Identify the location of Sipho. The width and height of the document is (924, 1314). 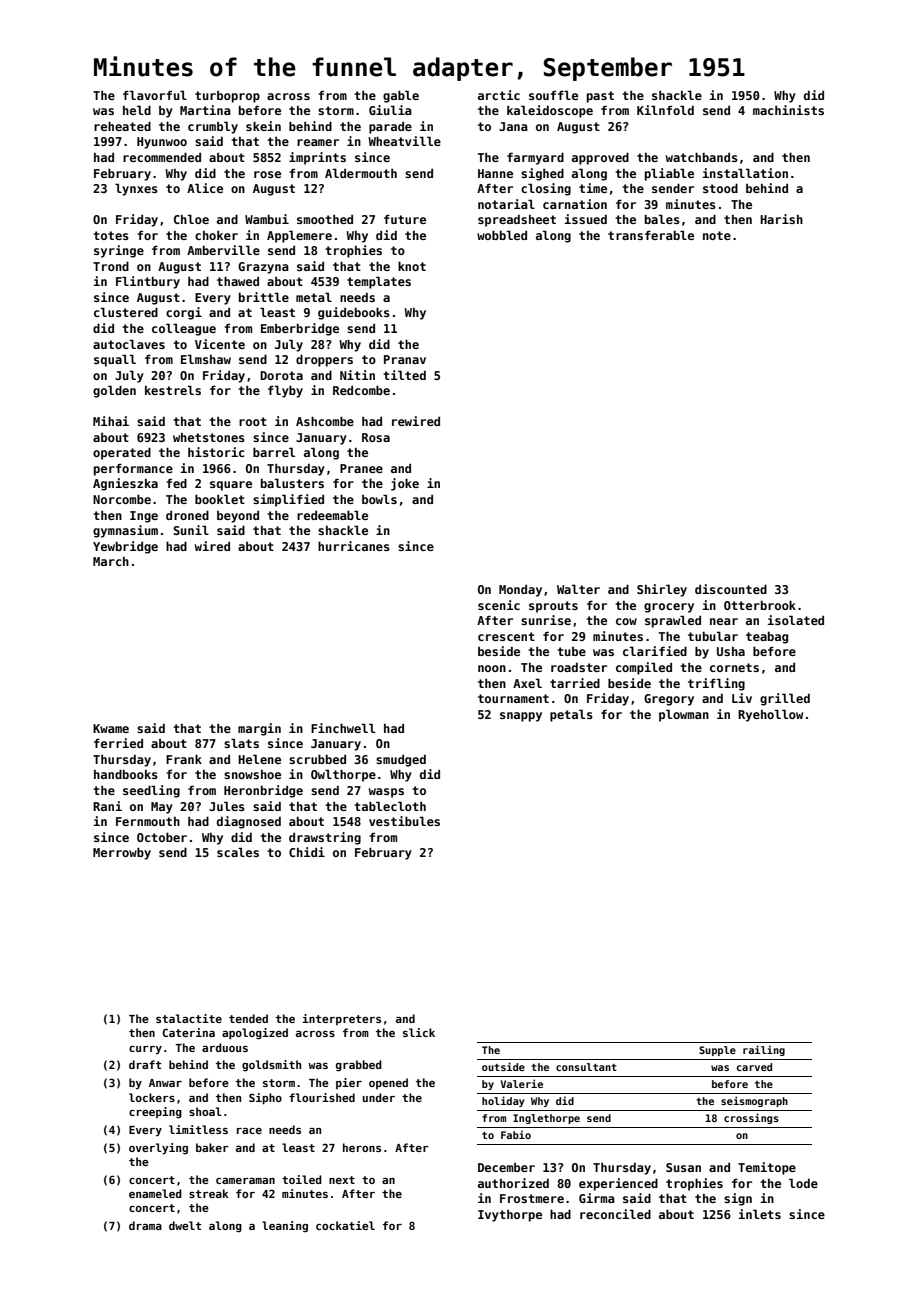
(265, 1099).
